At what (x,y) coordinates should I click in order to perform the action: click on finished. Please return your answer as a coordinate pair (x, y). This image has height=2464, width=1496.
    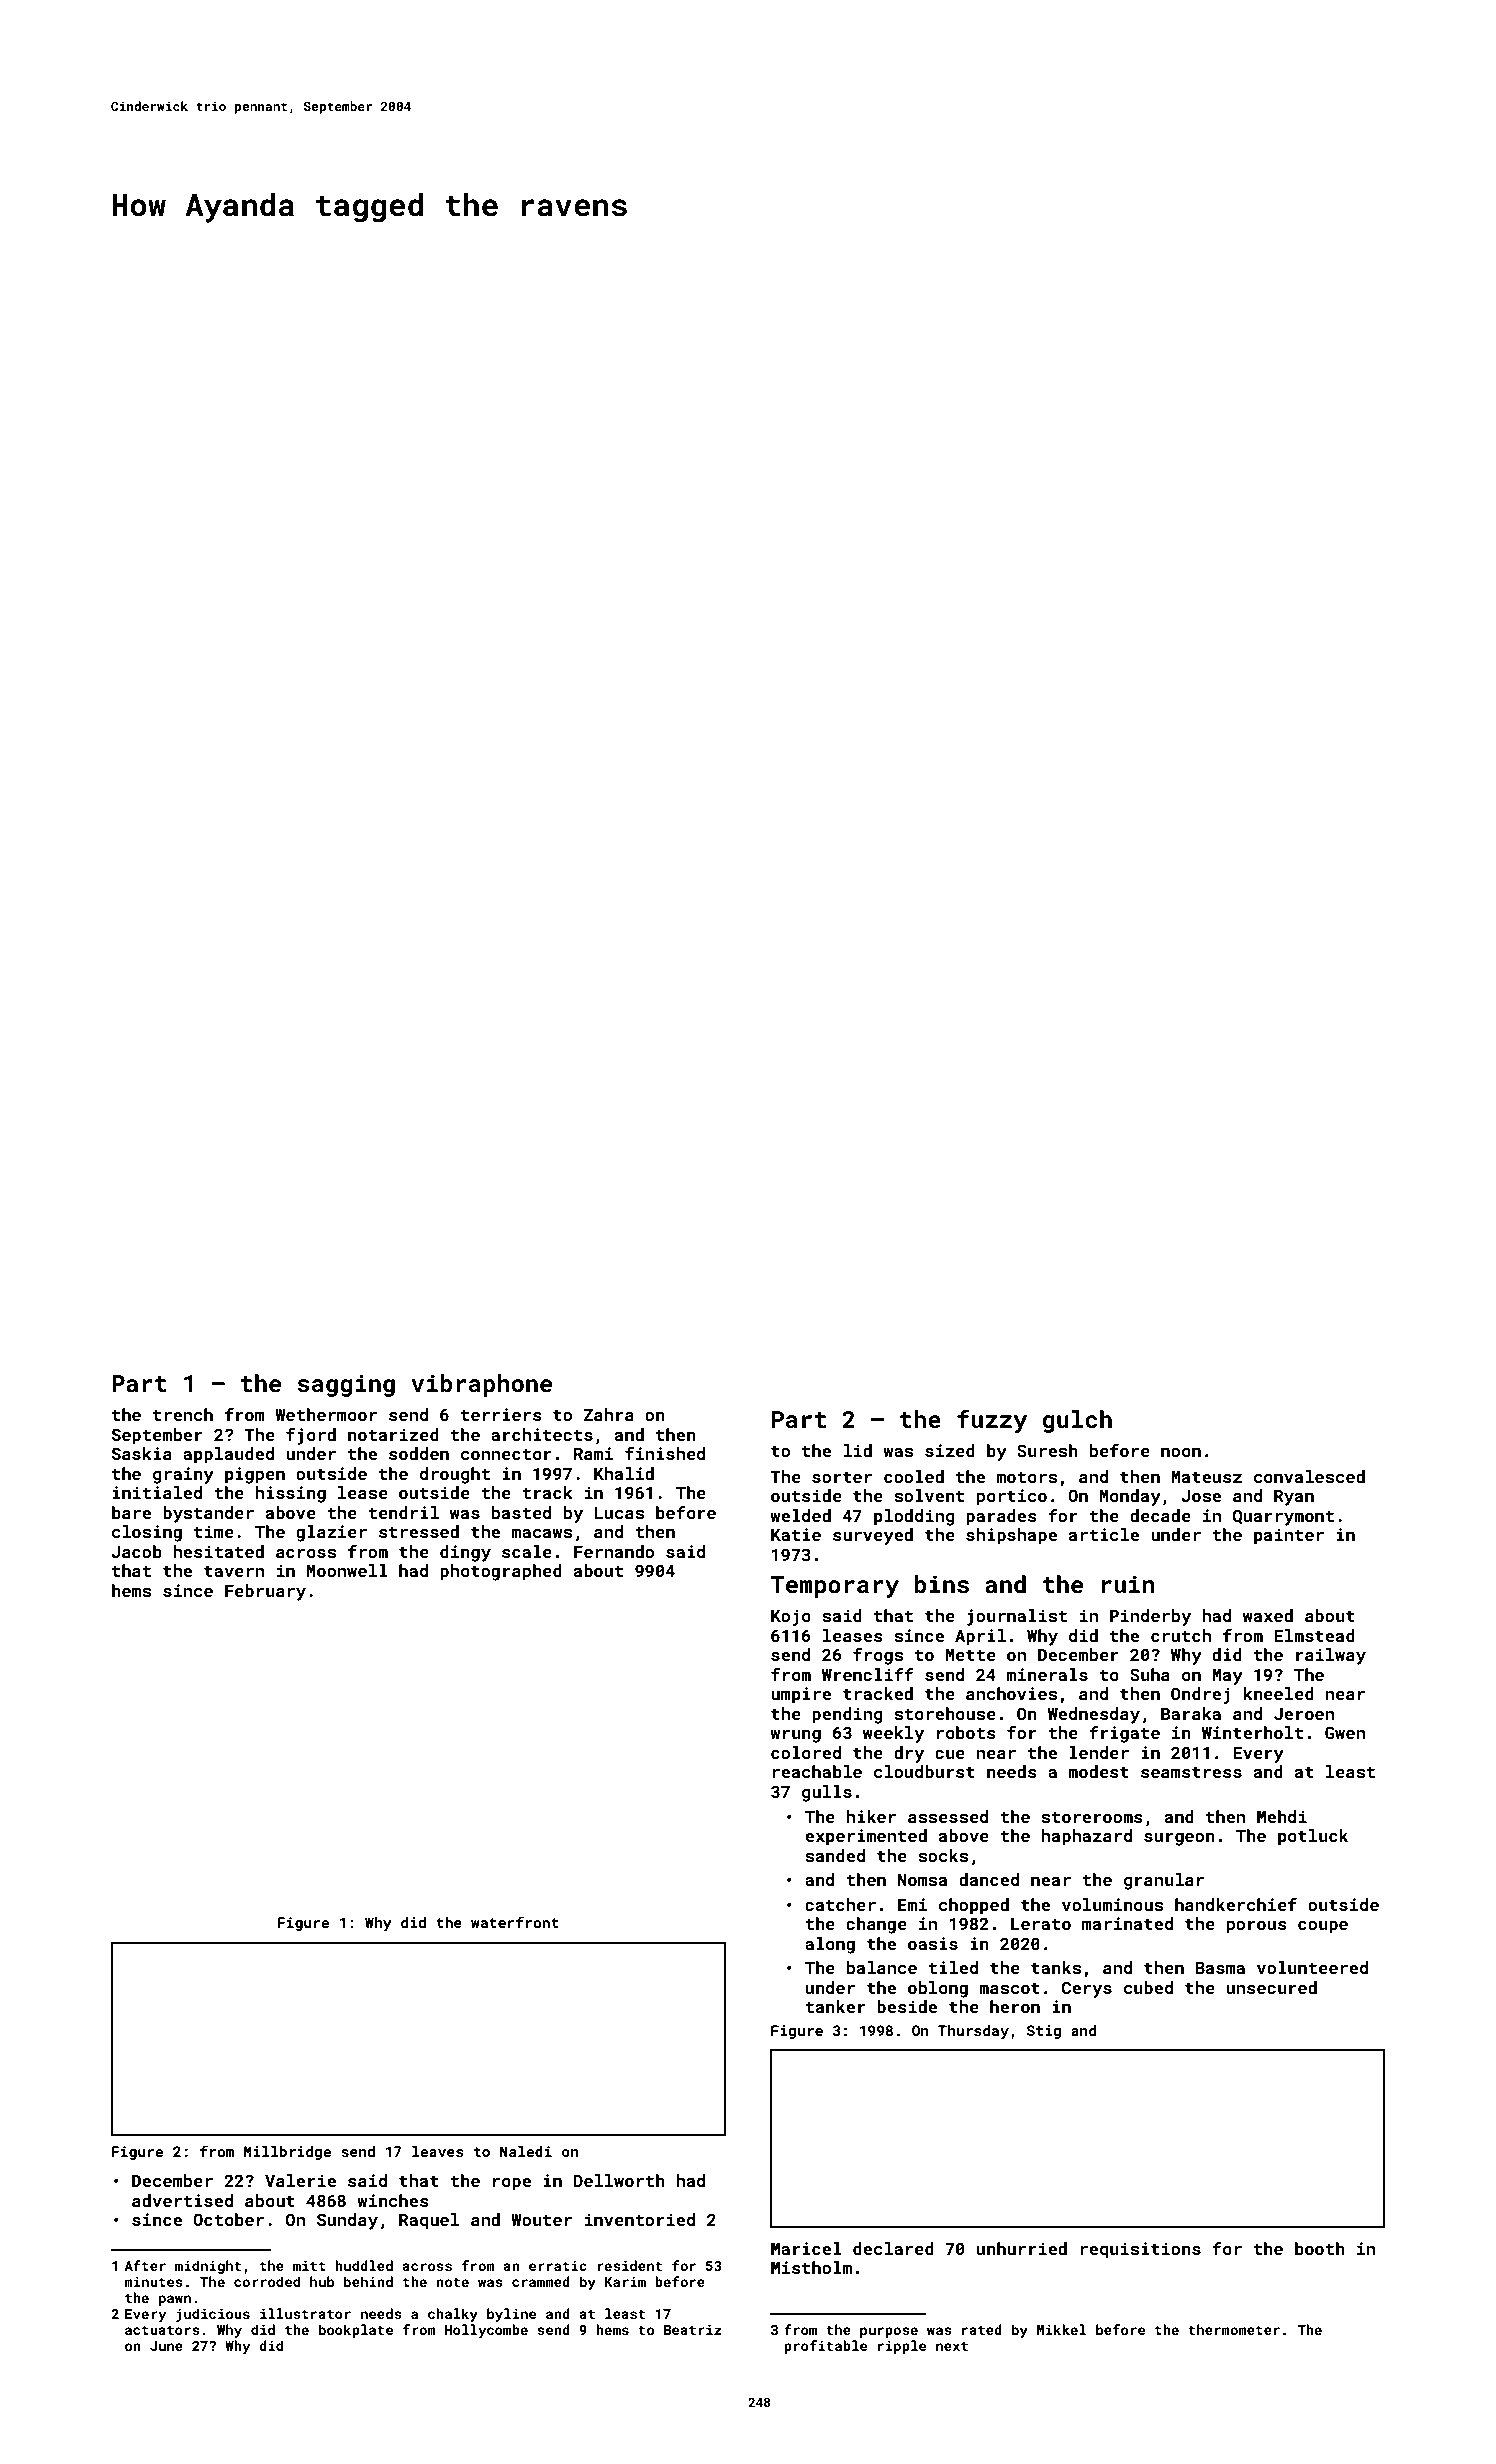
    Looking at the image, I should click on (665, 1453).
